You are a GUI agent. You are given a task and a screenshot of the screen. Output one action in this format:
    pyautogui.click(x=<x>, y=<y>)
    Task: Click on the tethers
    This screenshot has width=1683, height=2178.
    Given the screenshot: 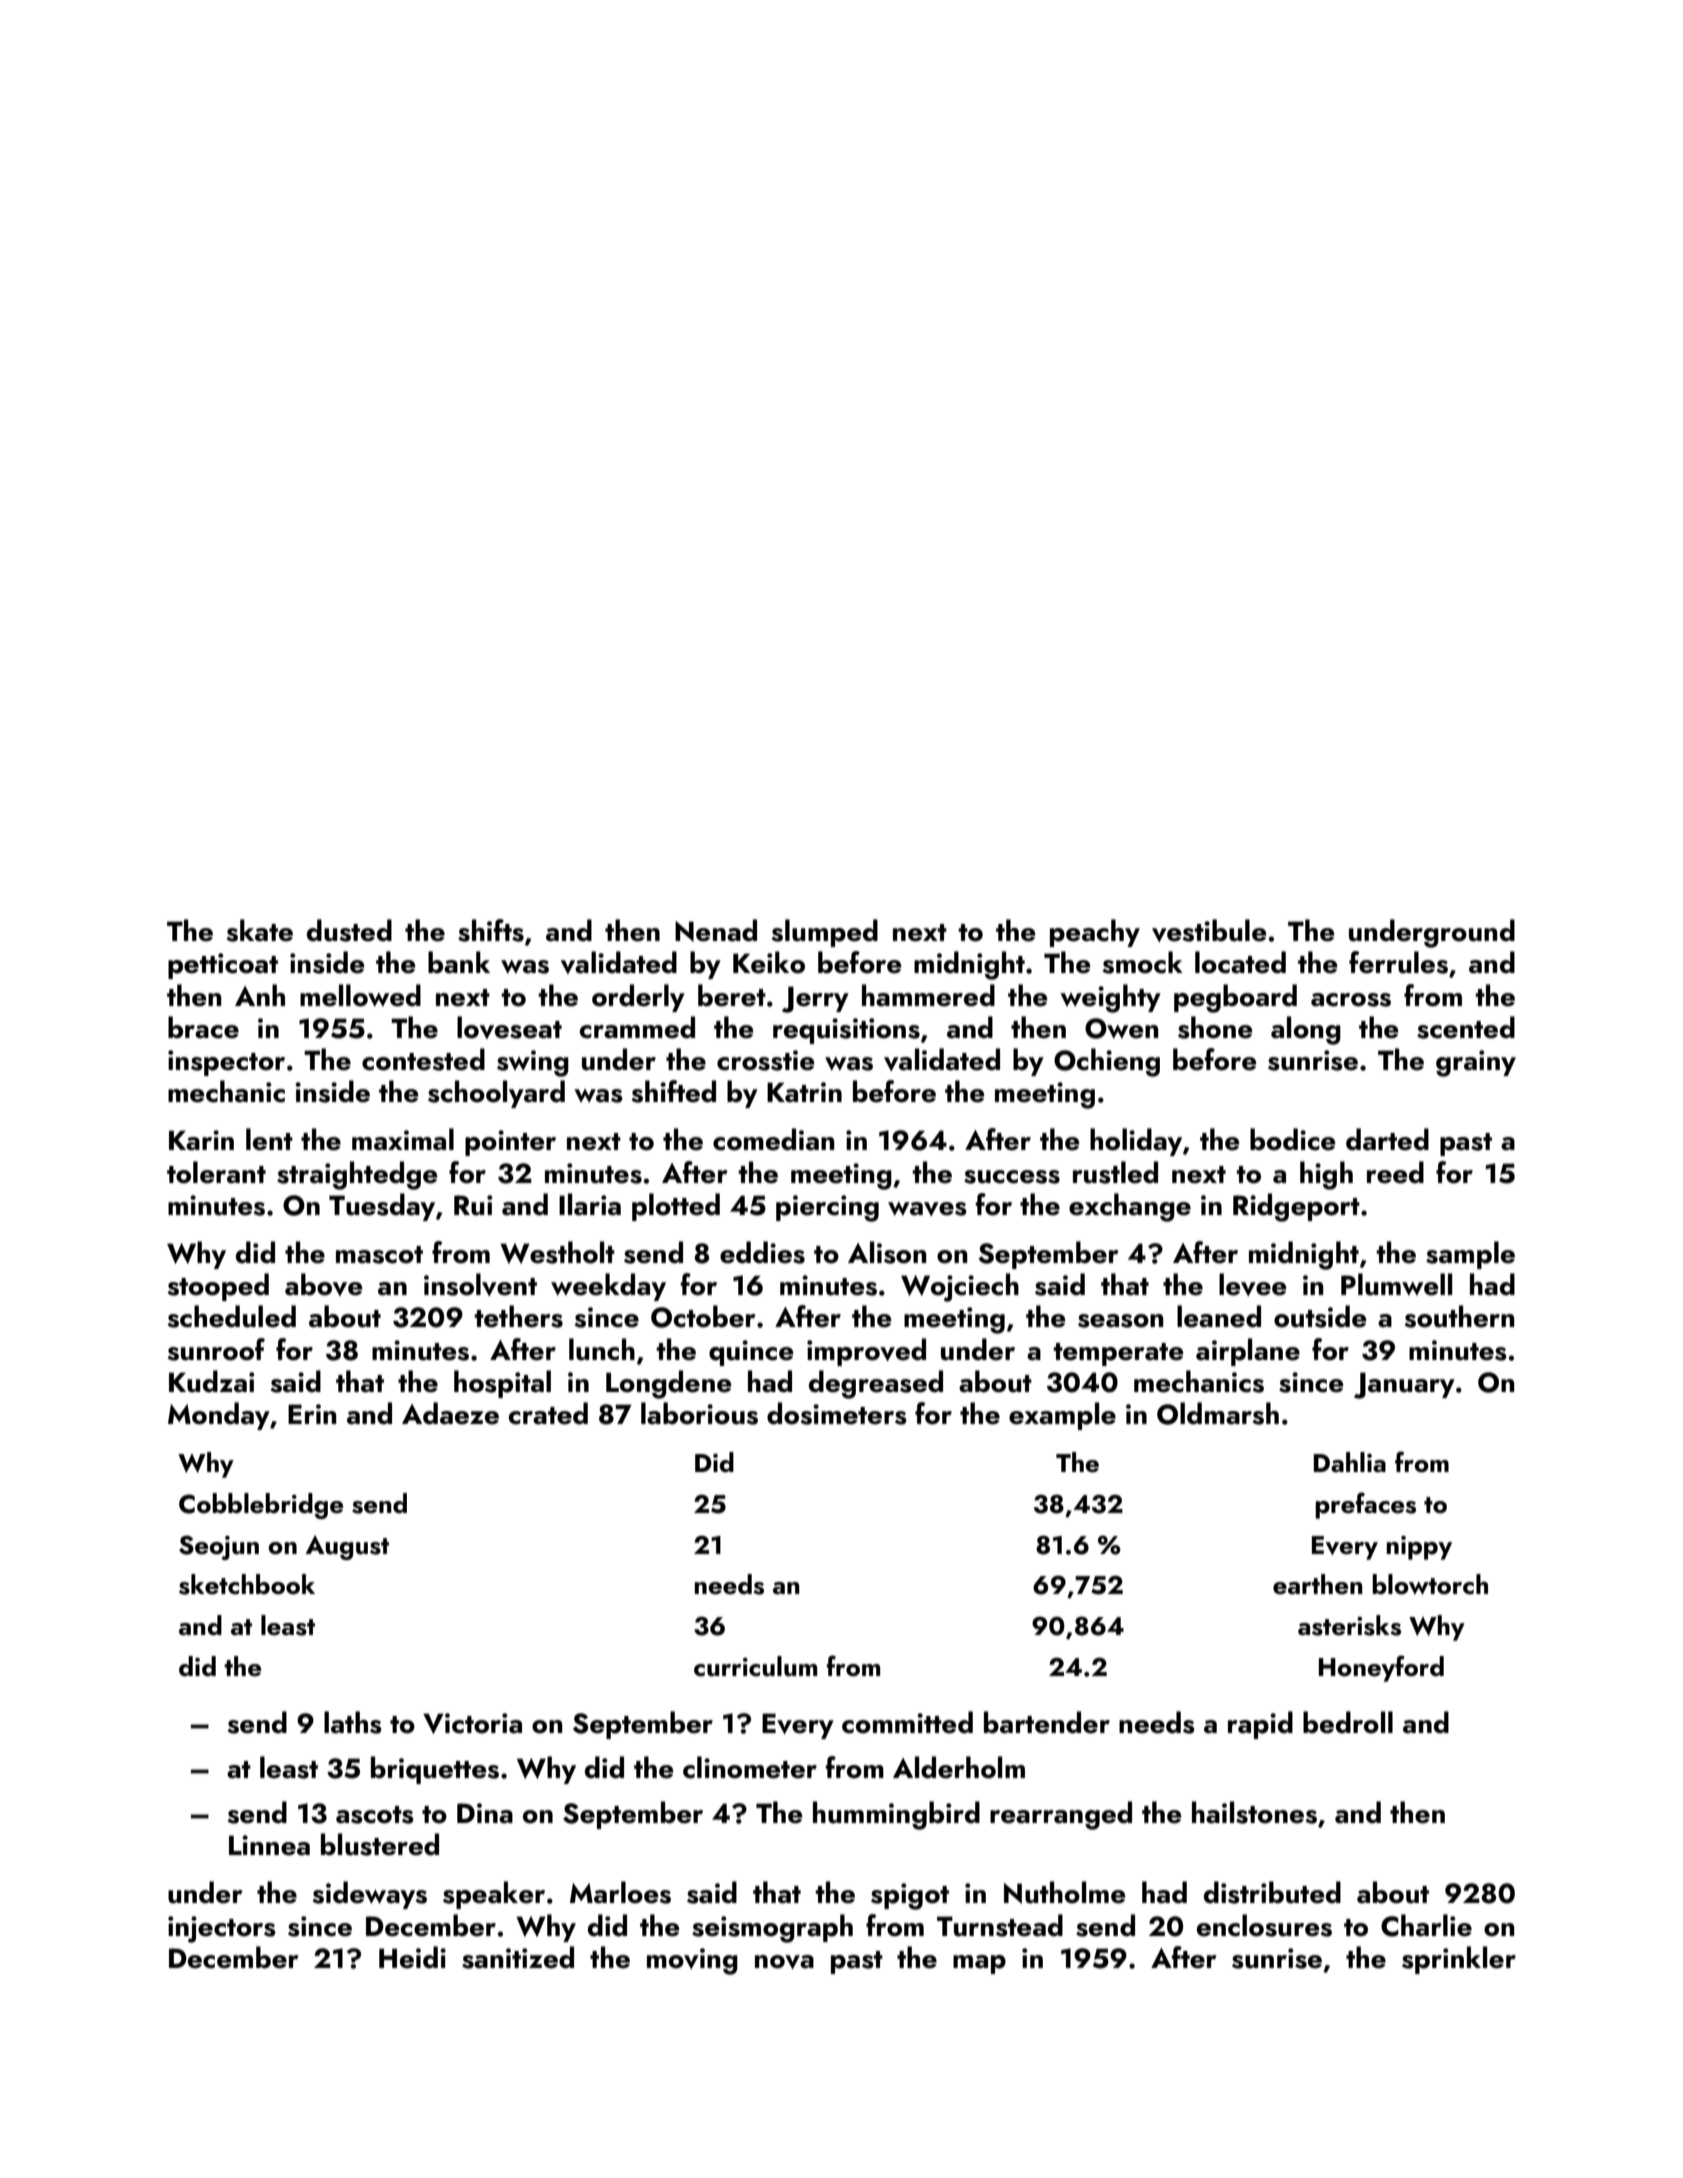 What is the action you would take?
    pyautogui.click(x=518, y=1316)
